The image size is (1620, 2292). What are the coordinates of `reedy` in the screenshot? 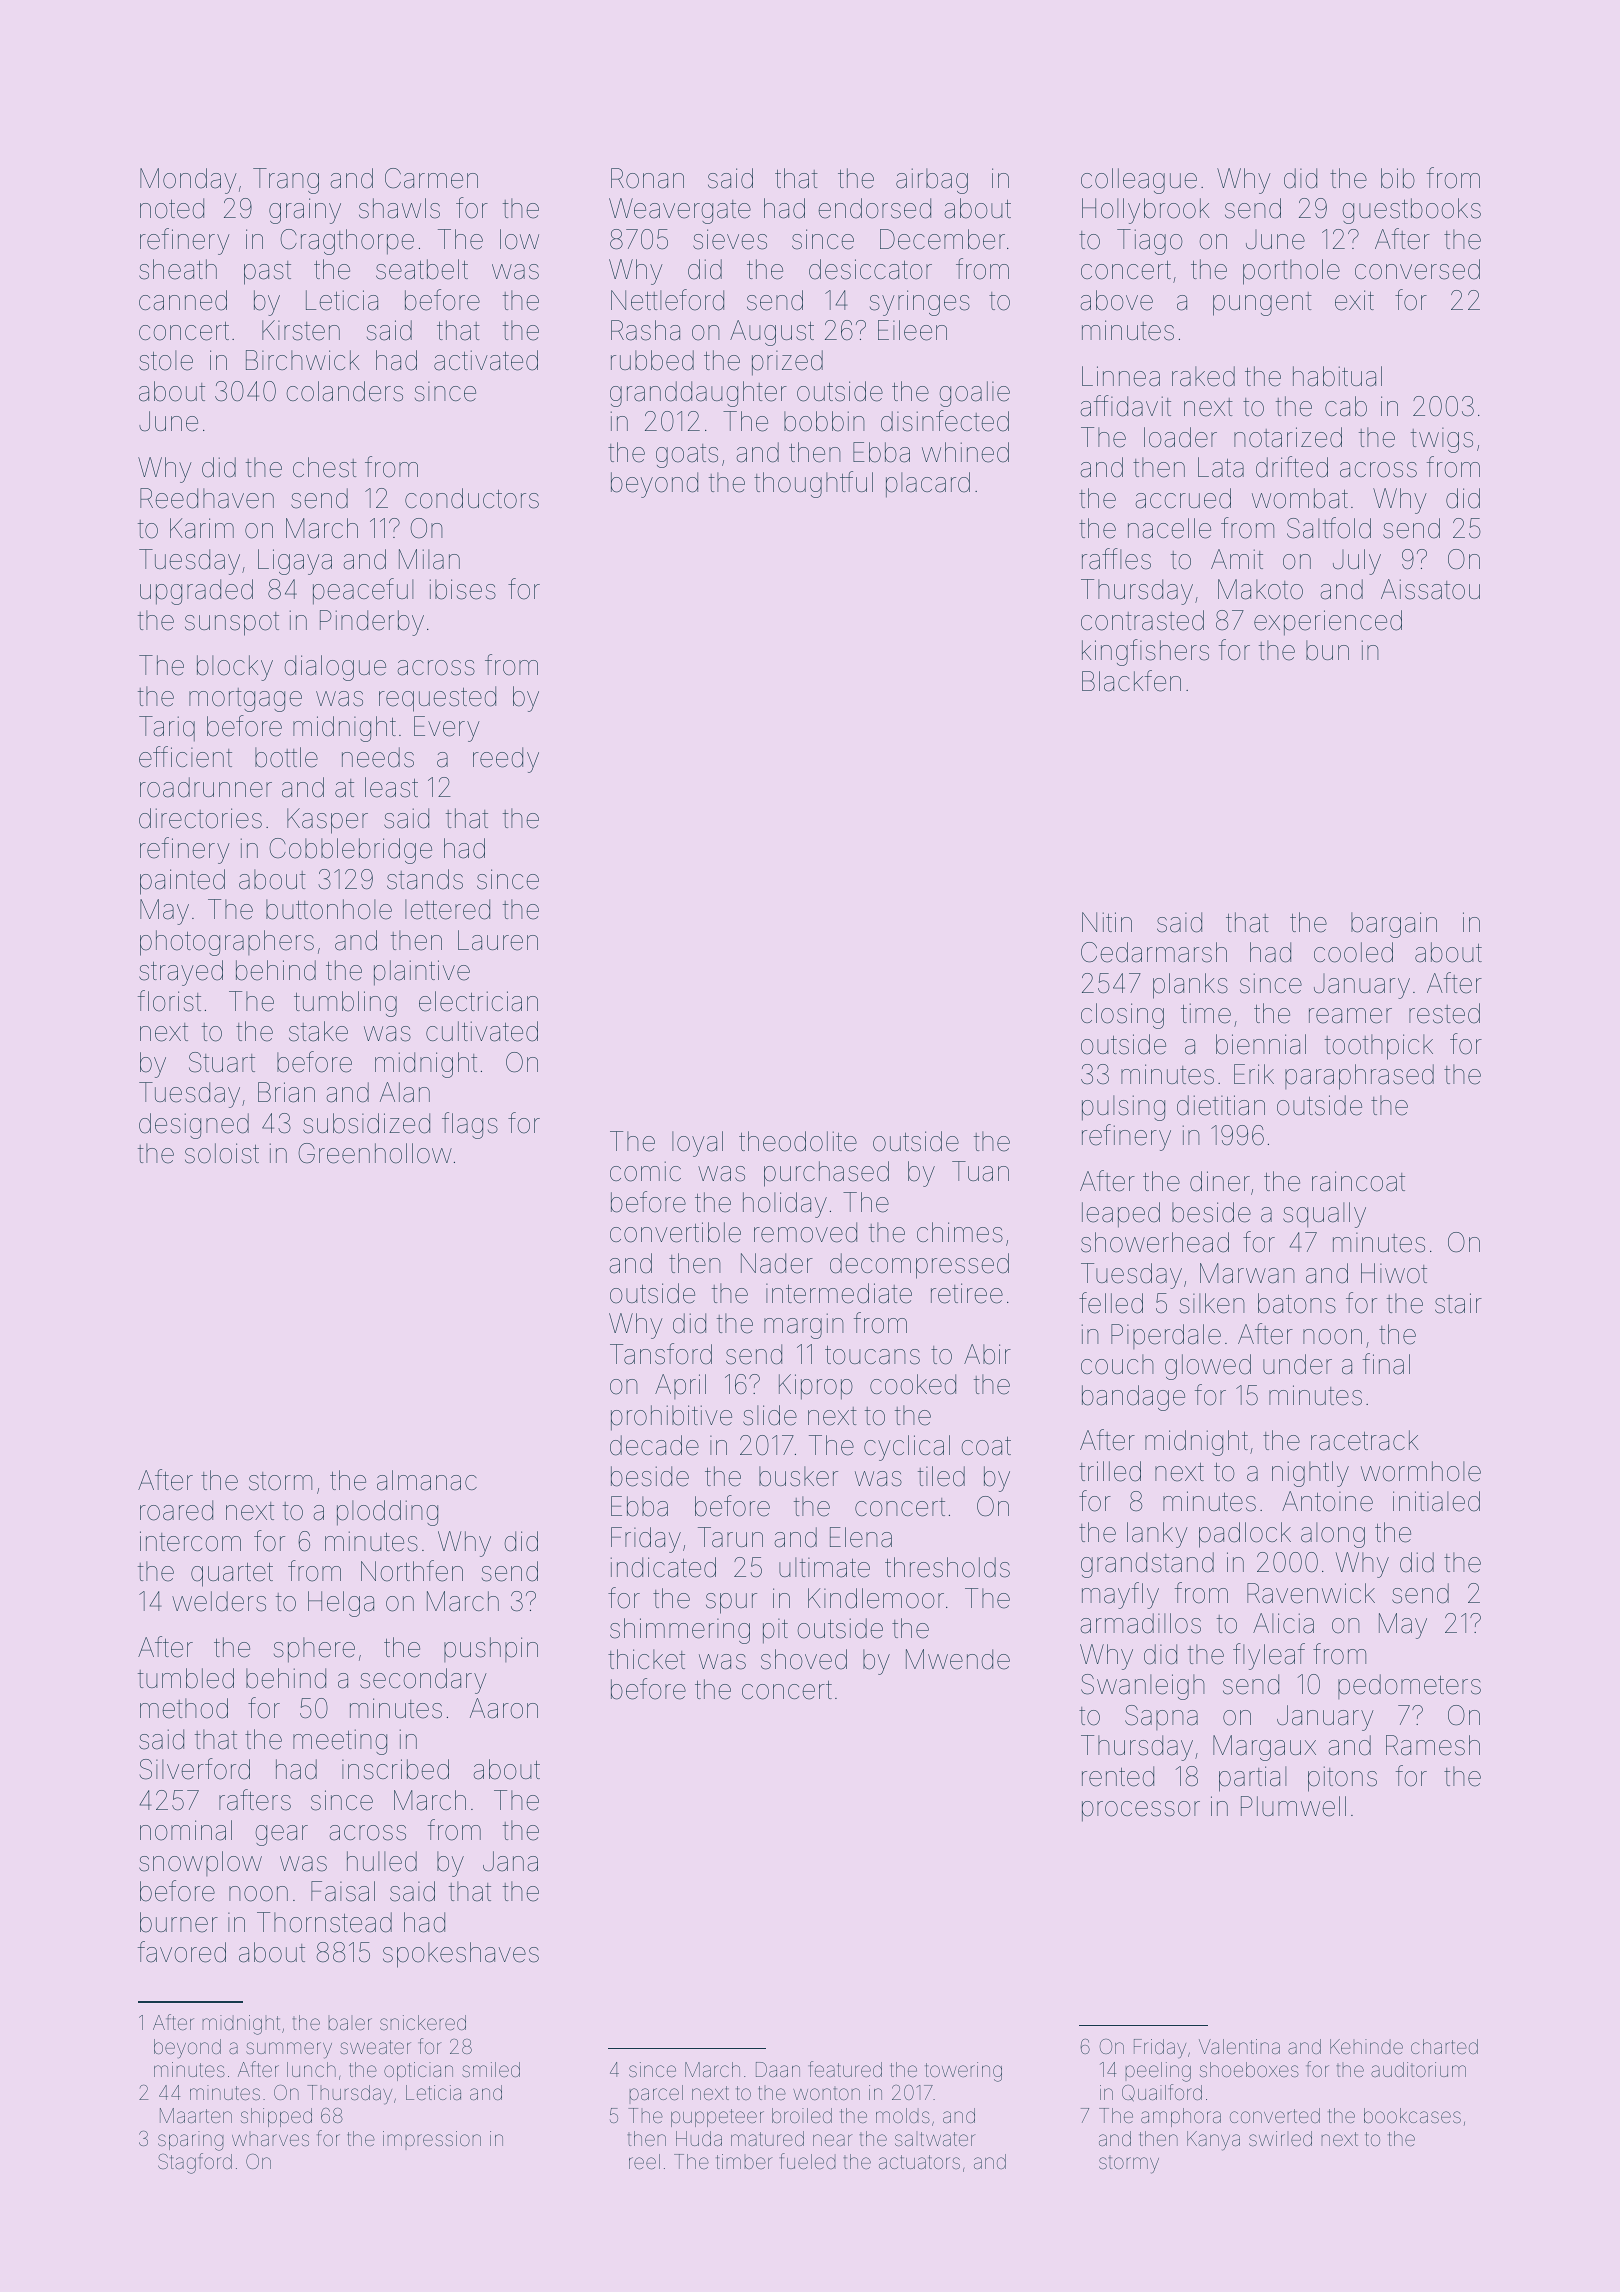 It's located at (506, 760).
